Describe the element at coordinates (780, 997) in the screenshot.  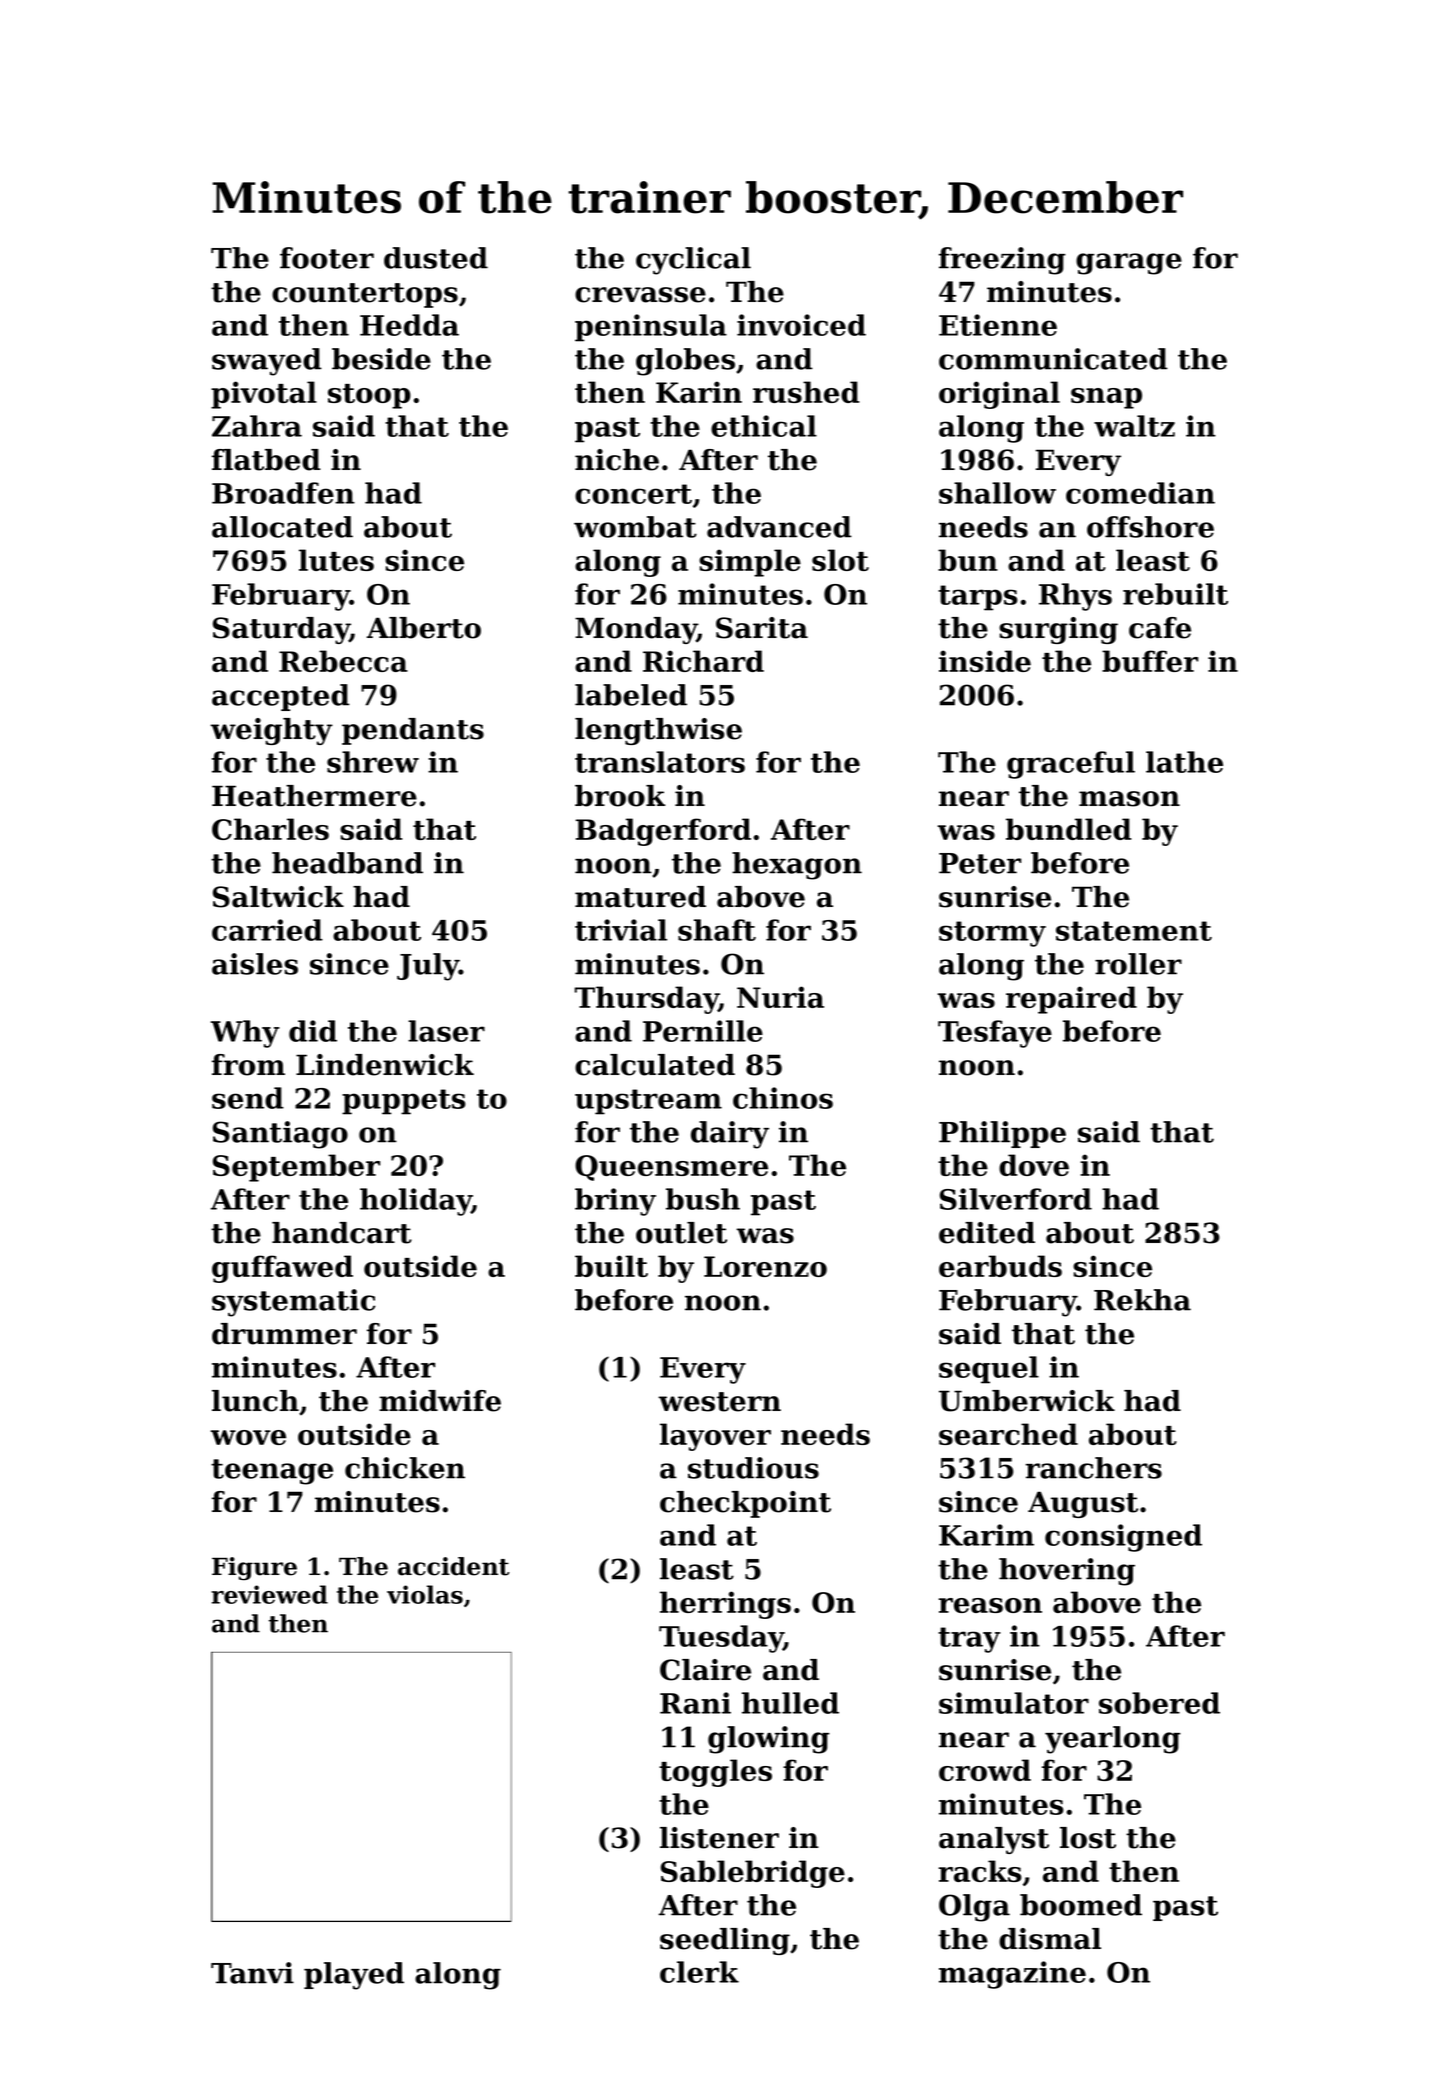
I see `Nuria` at that location.
